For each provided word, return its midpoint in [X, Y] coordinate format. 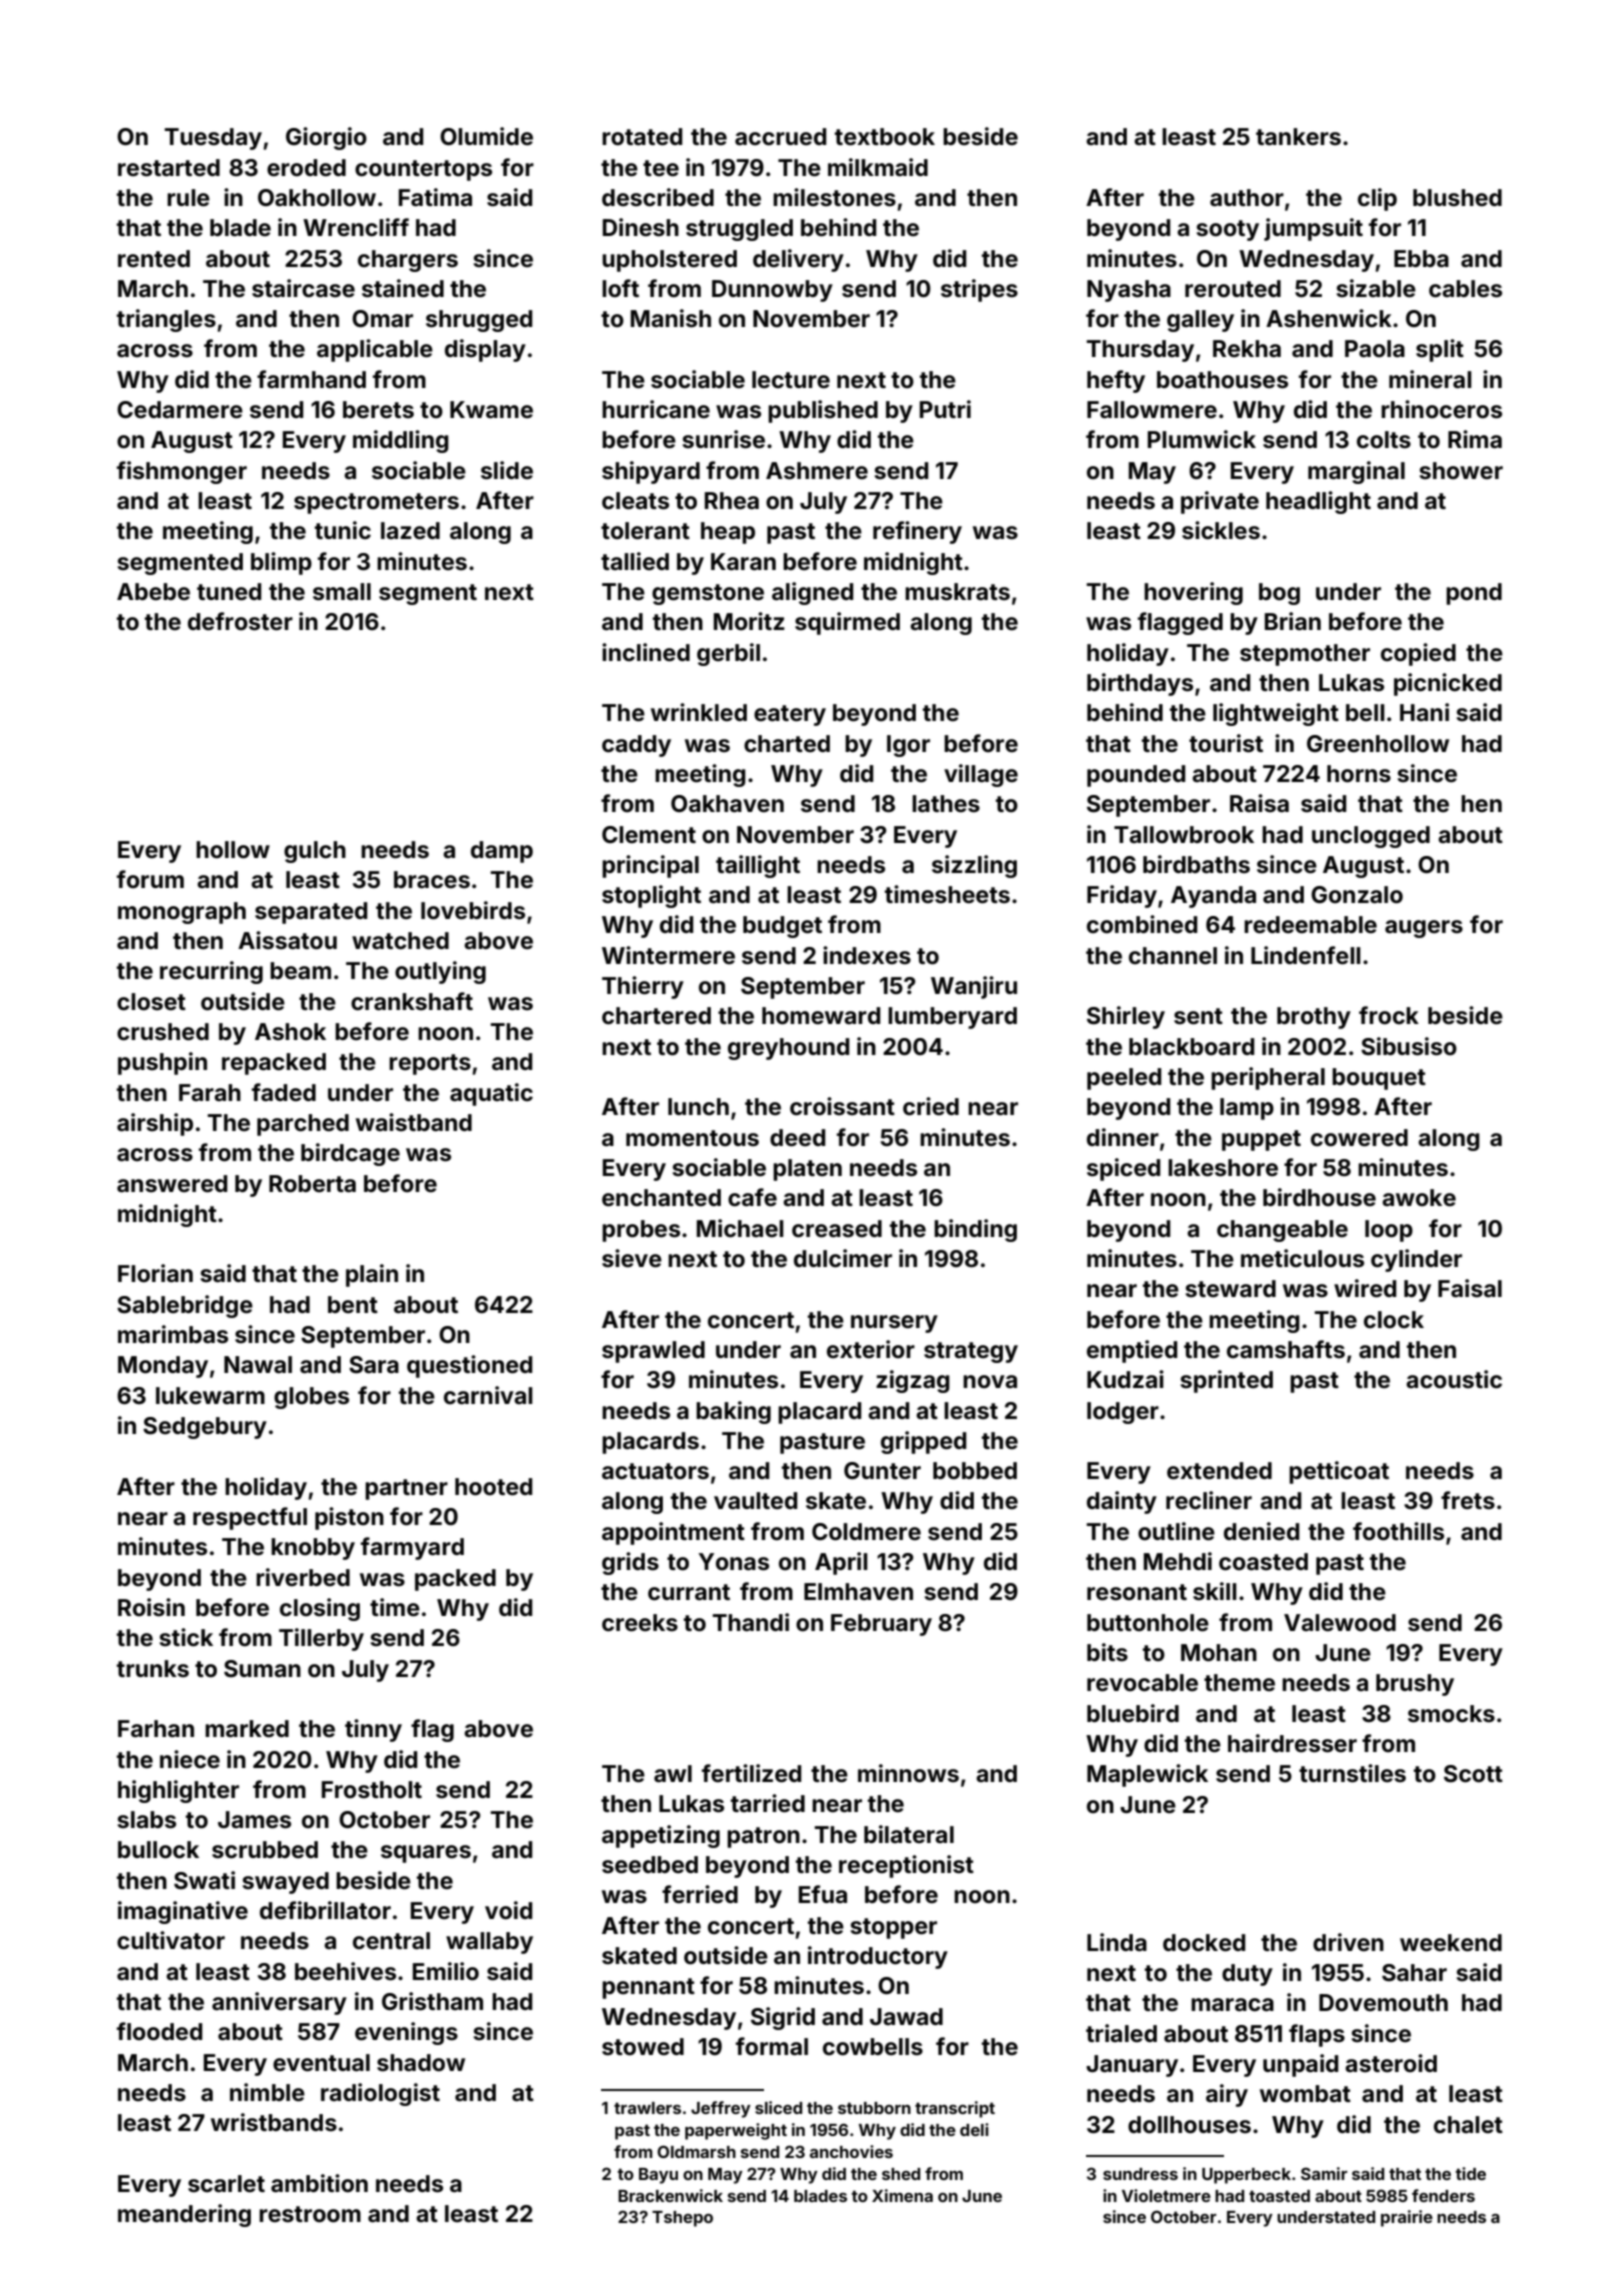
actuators [655, 1471]
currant [689, 1592]
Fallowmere [1152, 410]
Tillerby [321, 1639]
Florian [155, 1273]
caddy [636, 746]
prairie [1407, 2218]
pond [1474, 594]
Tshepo [682, 2219]
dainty [1122, 1502]
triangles [166, 320]
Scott [1473, 1774]
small [342, 592]
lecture [791, 380]
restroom [310, 2214]
